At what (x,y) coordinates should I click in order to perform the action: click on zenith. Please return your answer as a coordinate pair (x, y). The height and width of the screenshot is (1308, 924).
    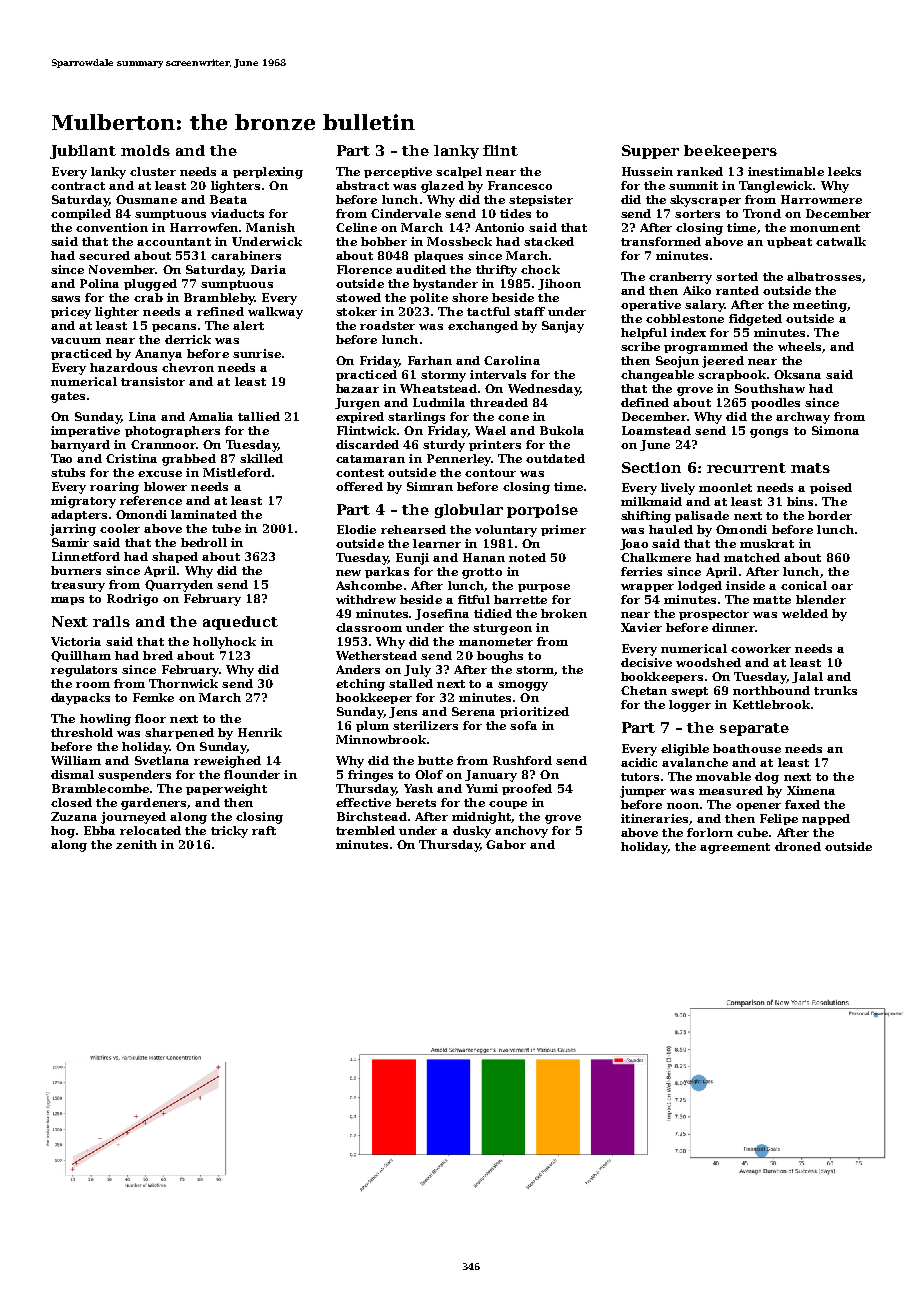
    Looking at the image, I should click on (136, 844).
